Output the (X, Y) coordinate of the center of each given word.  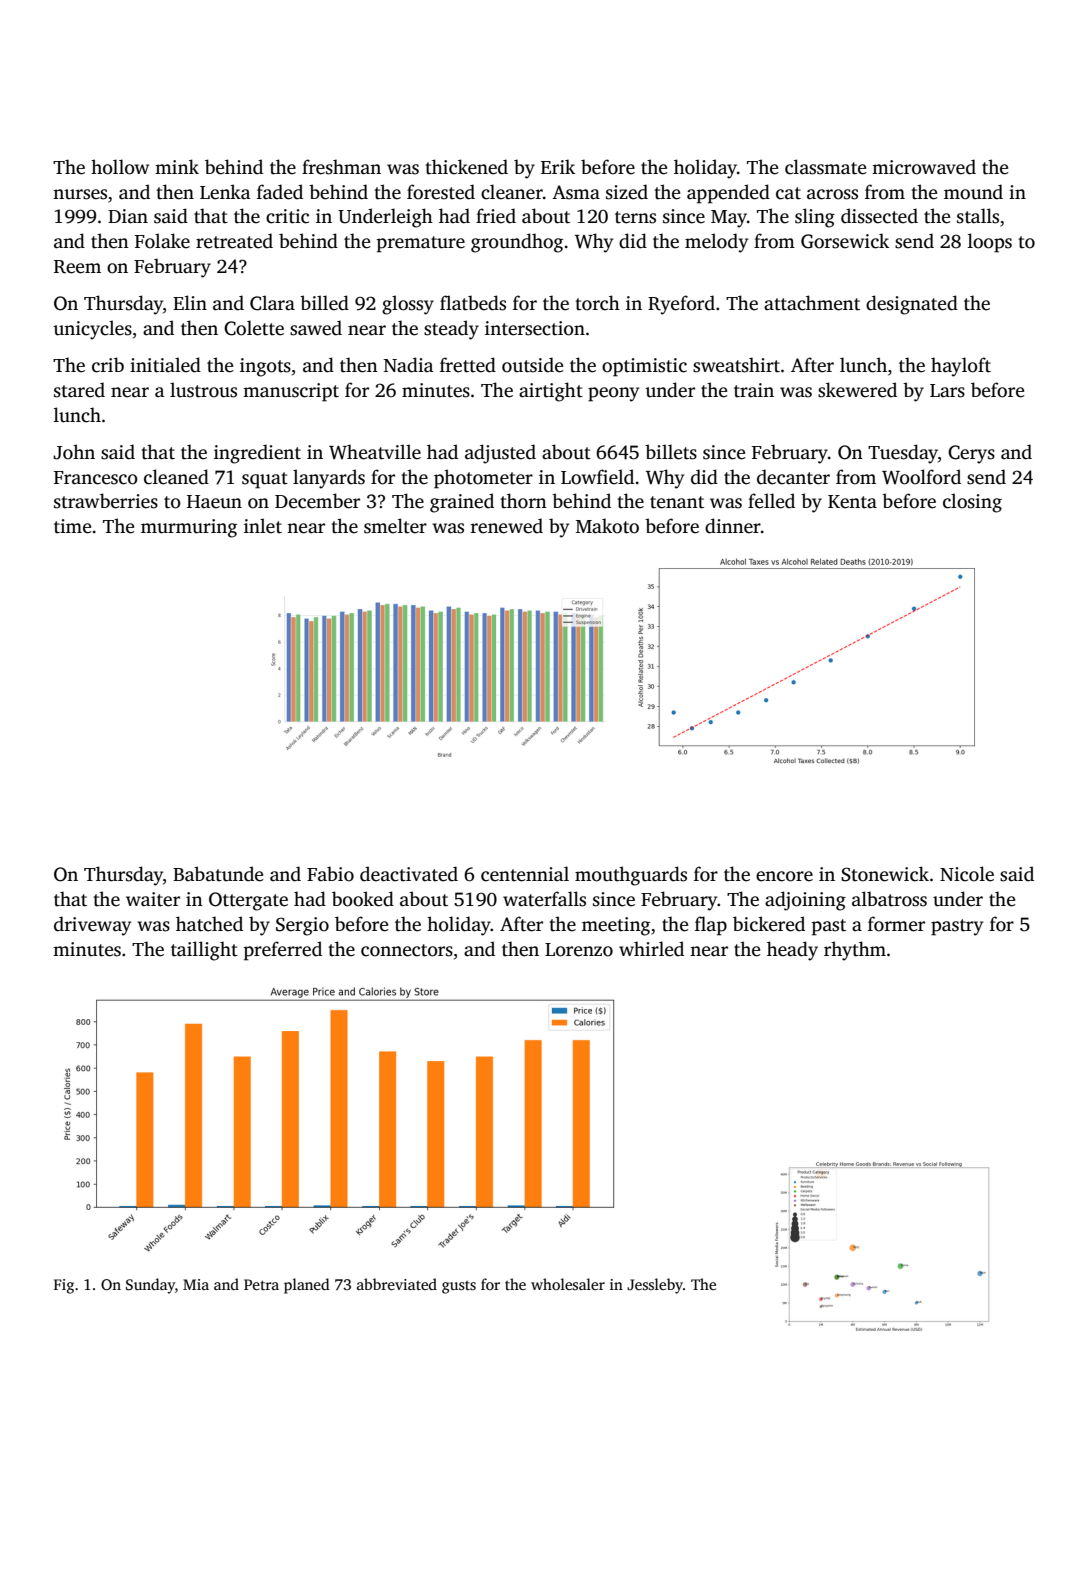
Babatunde (218, 874)
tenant (677, 502)
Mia (196, 1284)
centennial (525, 874)
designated (912, 305)
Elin (190, 302)
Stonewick (885, 874)
